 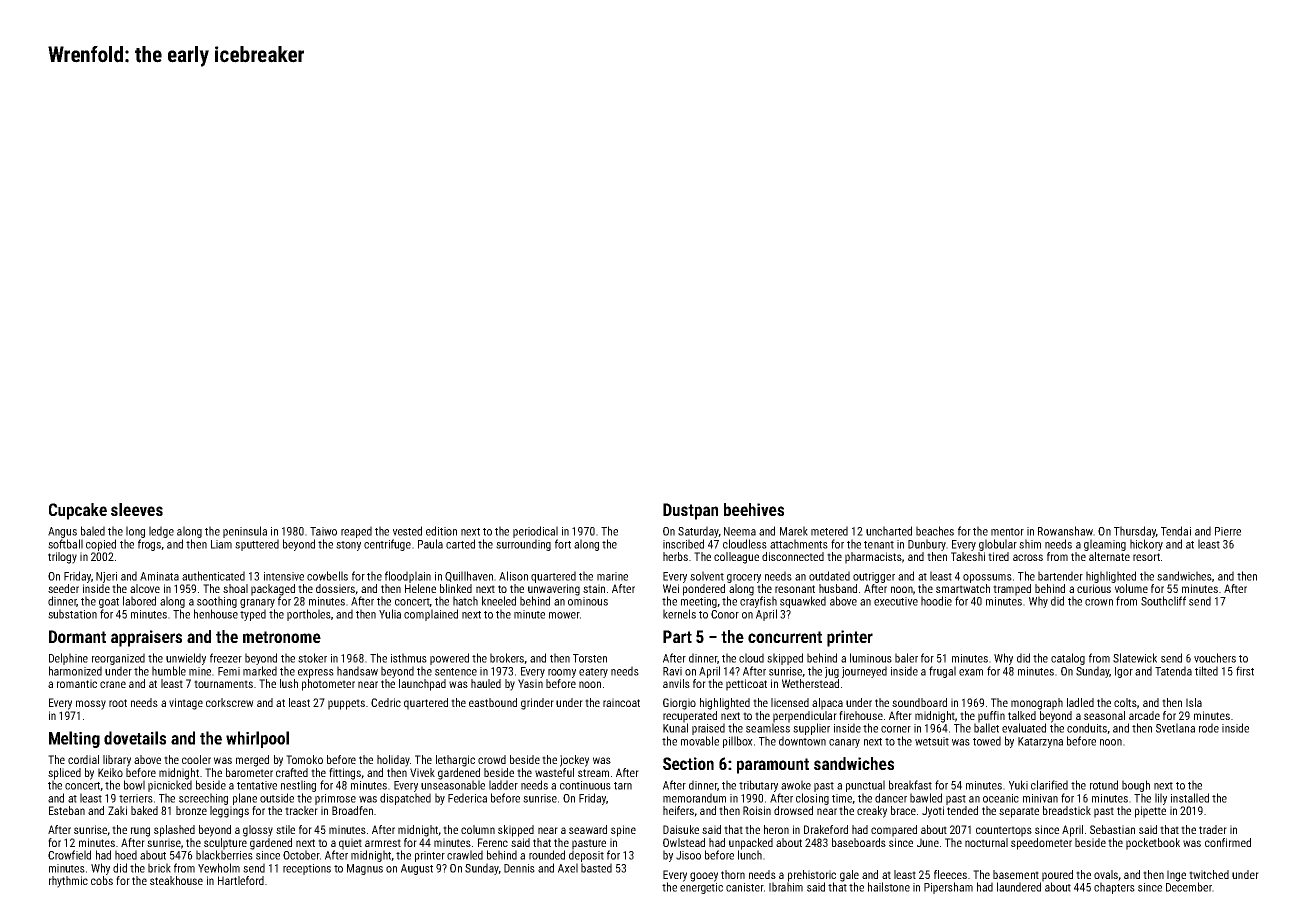 What do you see at coordinates (68, 882) in the document?
I see `rhythmic` at bounding box center [68, 882].
